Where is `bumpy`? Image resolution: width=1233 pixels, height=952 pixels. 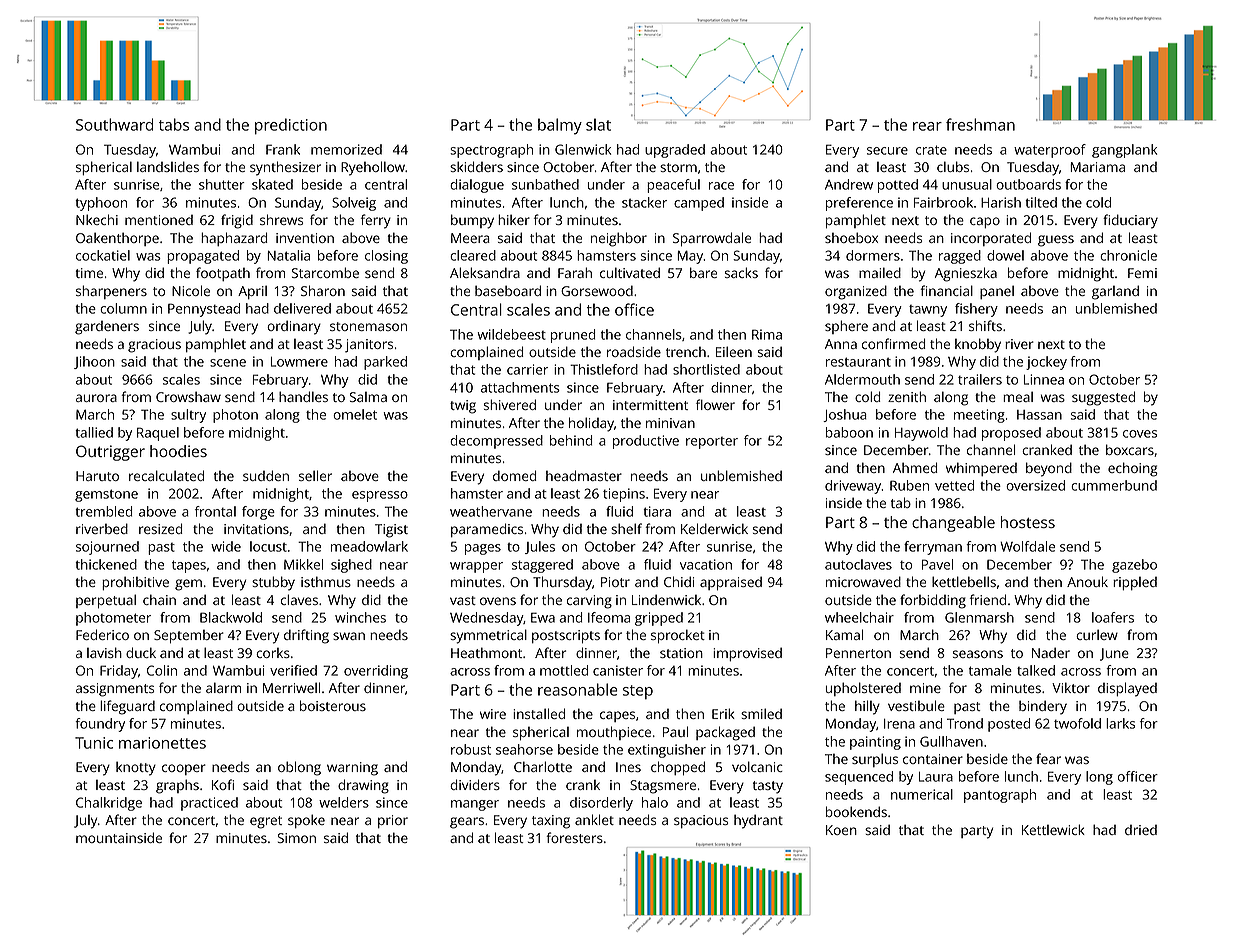
bumpy is located at coordinates (472, 221).
